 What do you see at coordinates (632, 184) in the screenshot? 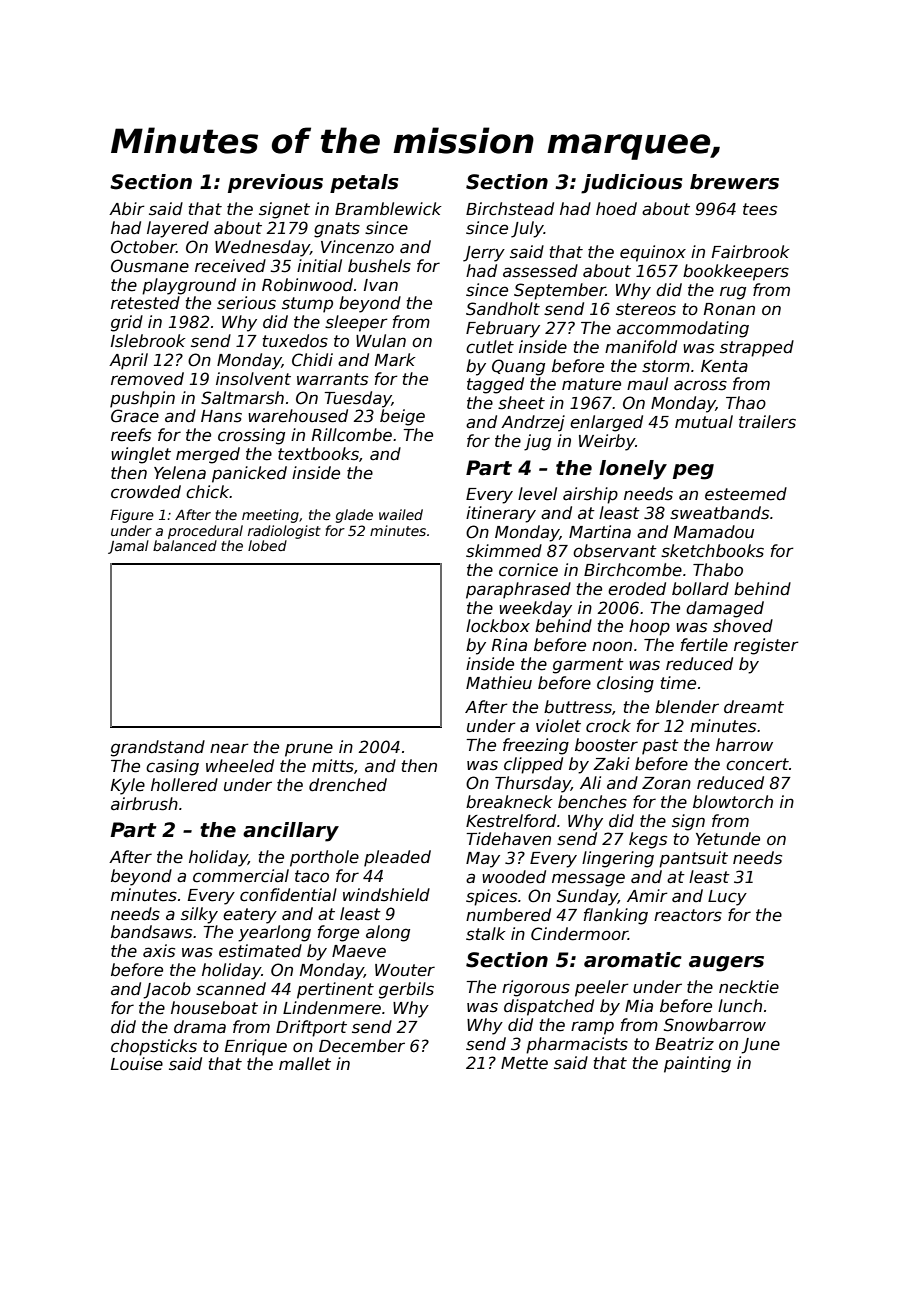
I see `judicious` at bounding box center [632, 184].
